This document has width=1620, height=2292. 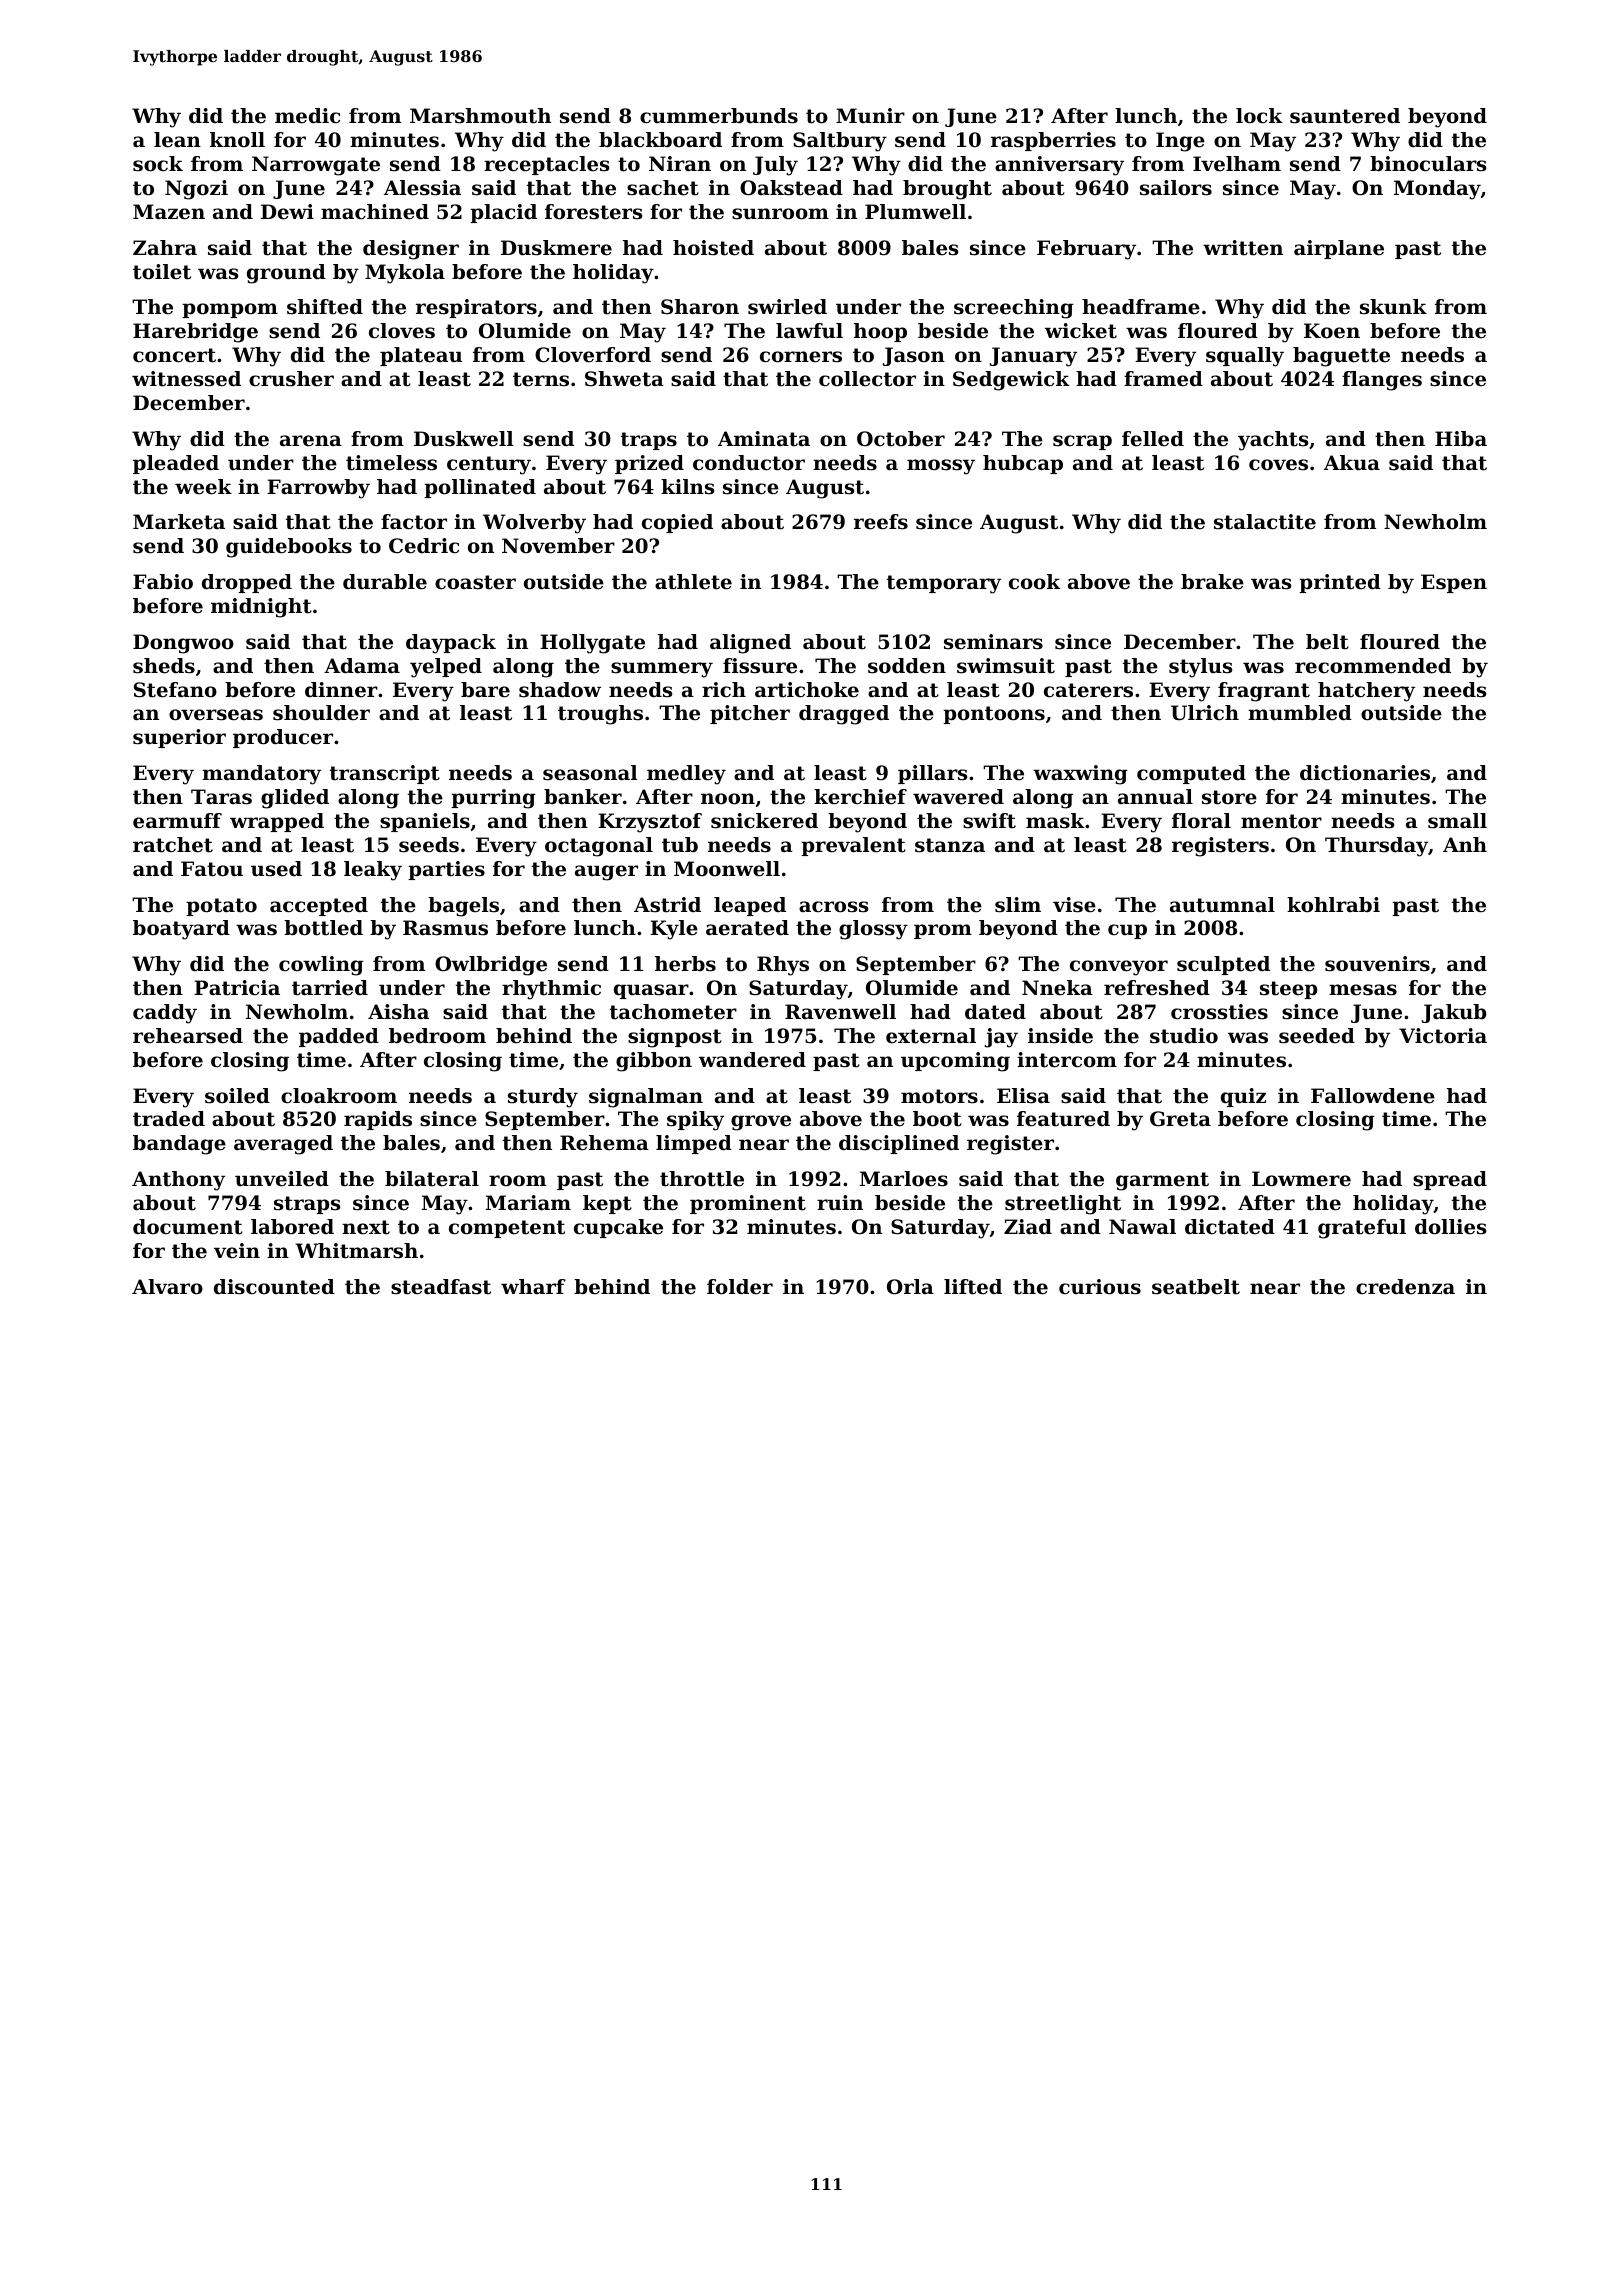 What do you see at coordinates (507, 1229) in the document?
I see `competent` at bounding box center [507, 1229].
